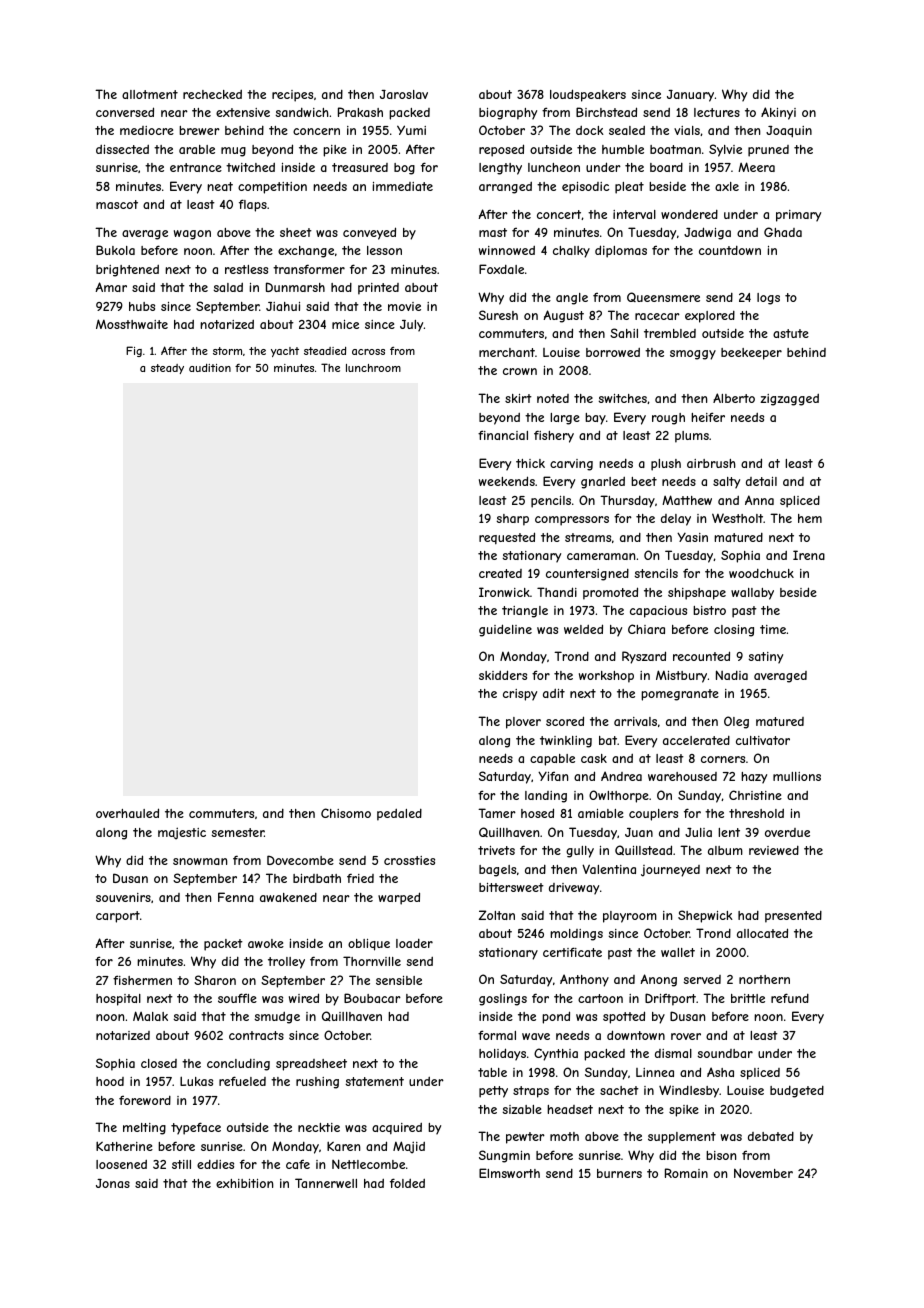  Describe the element at coordinates (504, 1156) in the document. I see `Sungmin` at that location.
